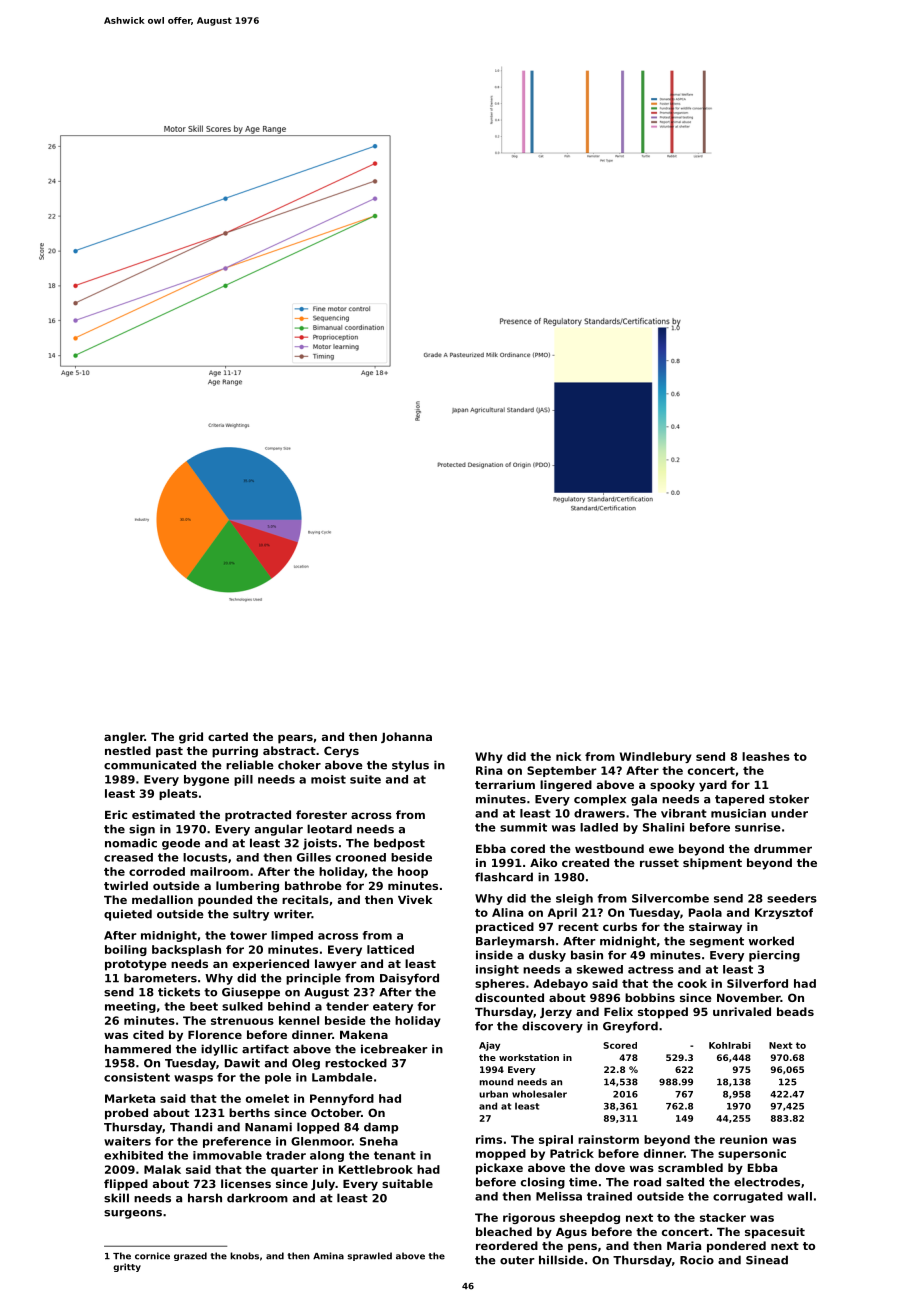  What do you see at coordinates (265, 1049) in the document?
I see `artifact` at bounding box center [265, 1049].
